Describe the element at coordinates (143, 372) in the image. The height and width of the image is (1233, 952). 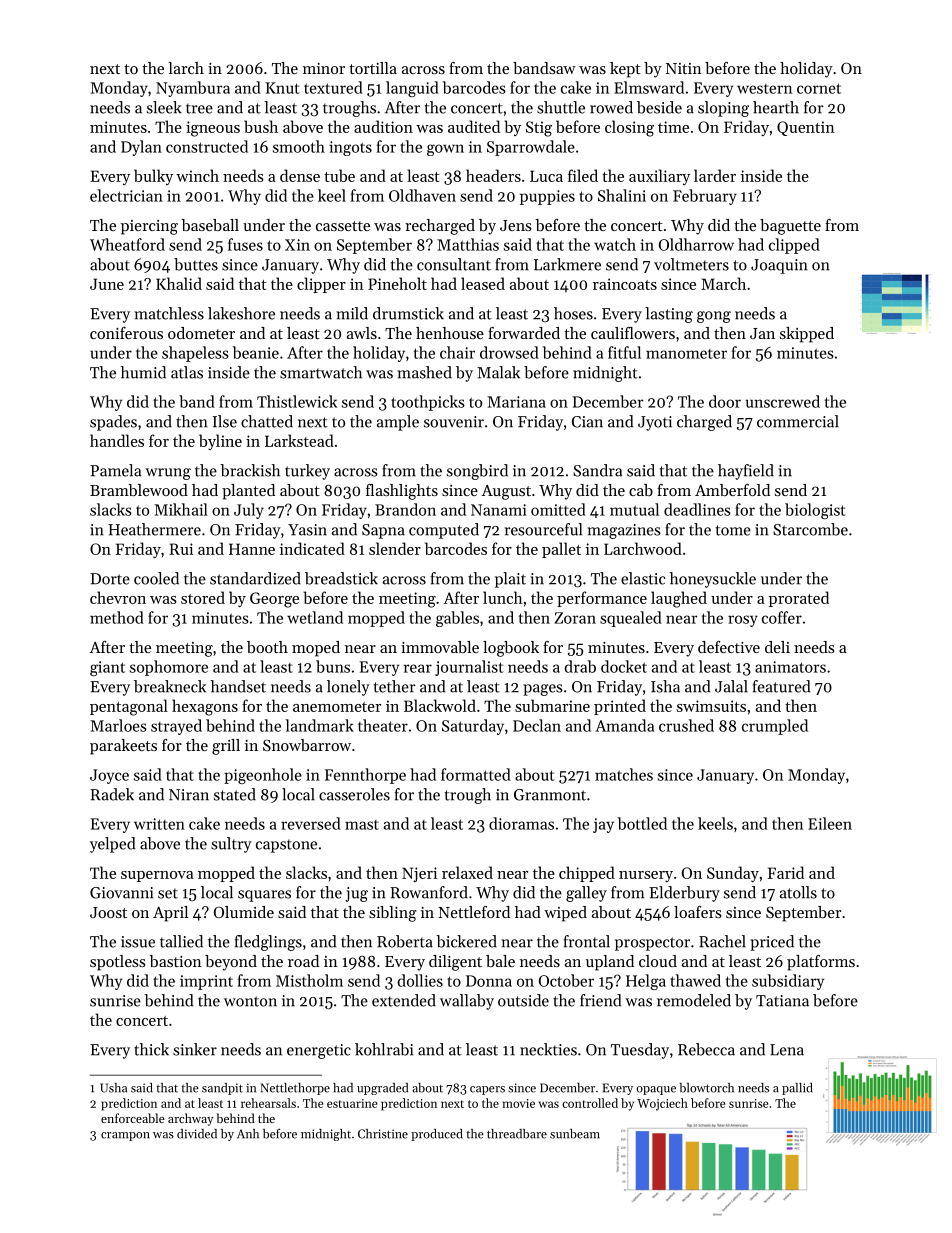
I see `humid` at that location.
